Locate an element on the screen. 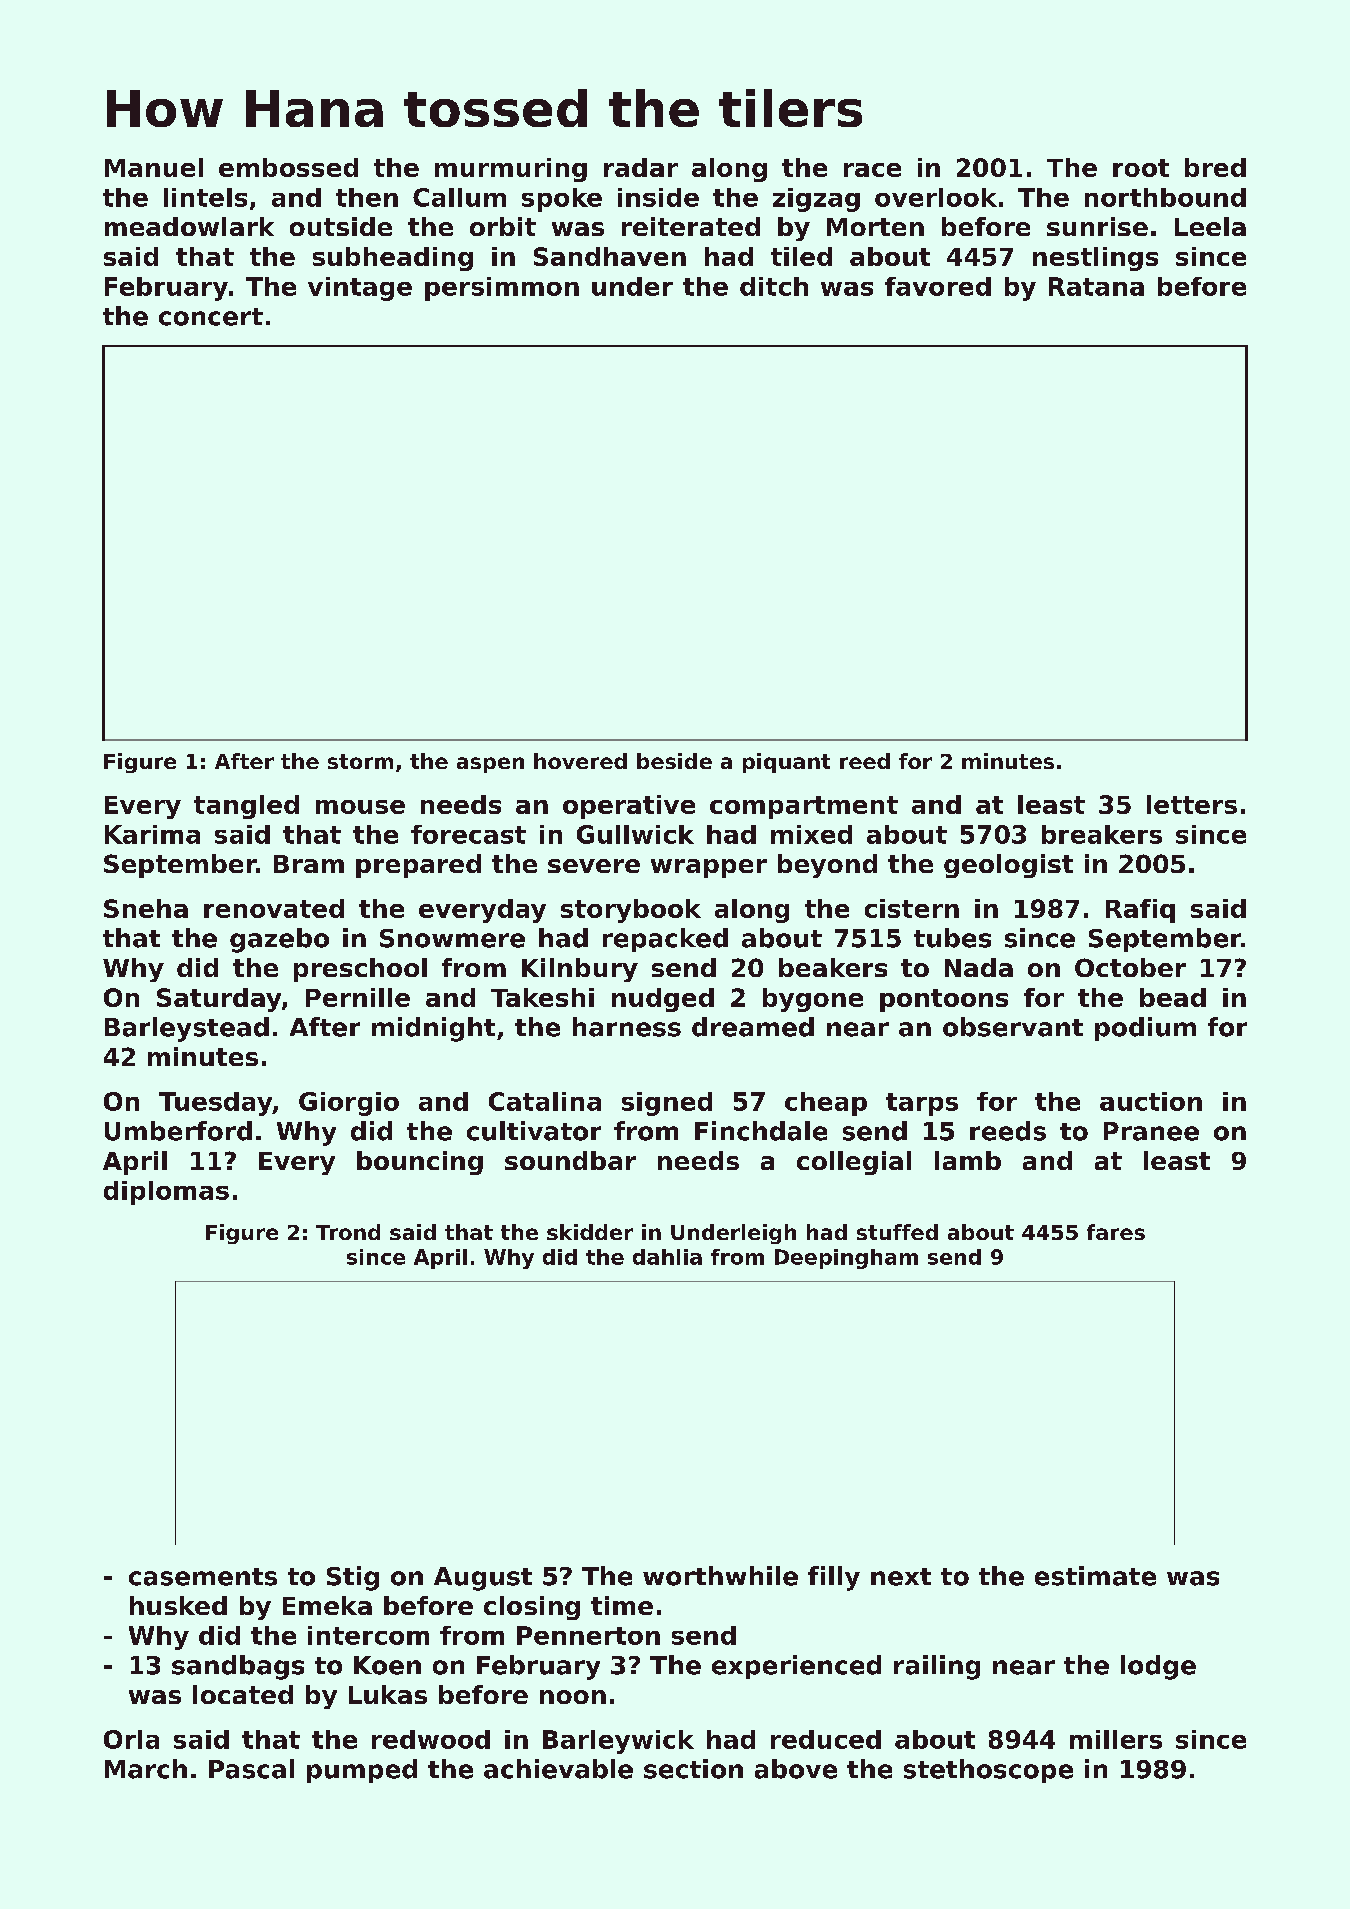  fares is located at coordinates (1116, 1232).
